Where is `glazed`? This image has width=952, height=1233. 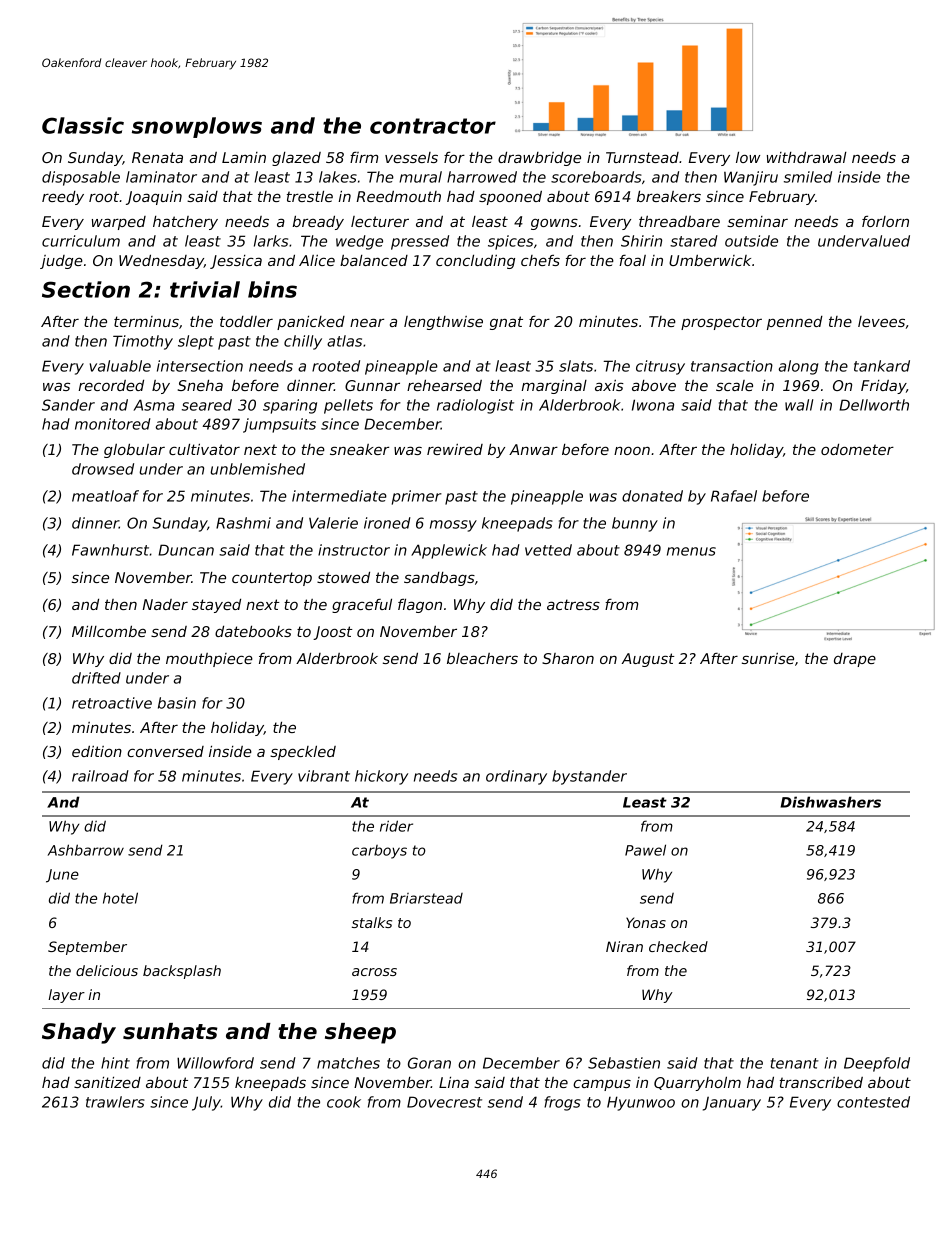 glazed is located at coordinates (296, 159).
